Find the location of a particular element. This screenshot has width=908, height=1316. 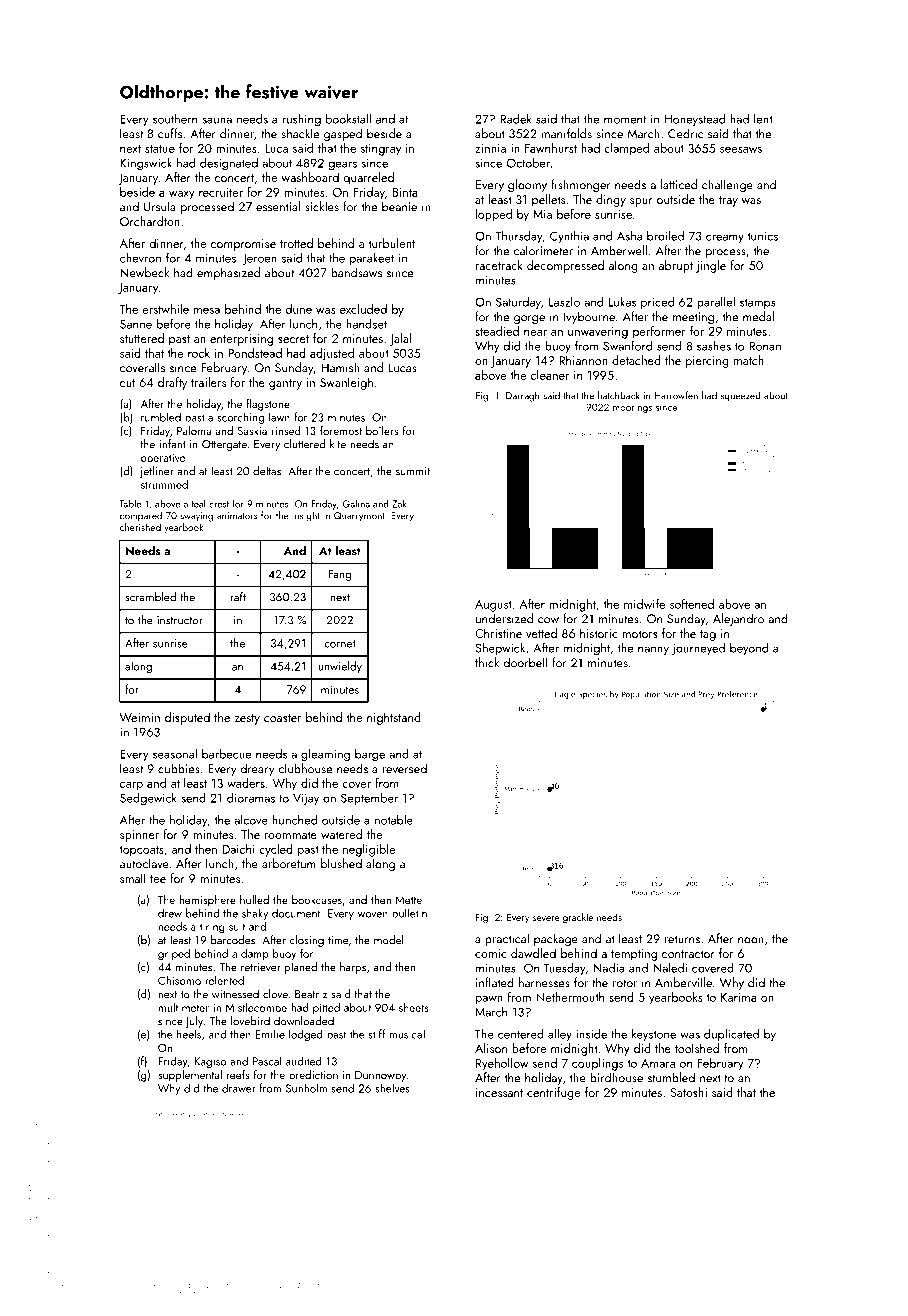

planed is located at coordinates (301, 968).
